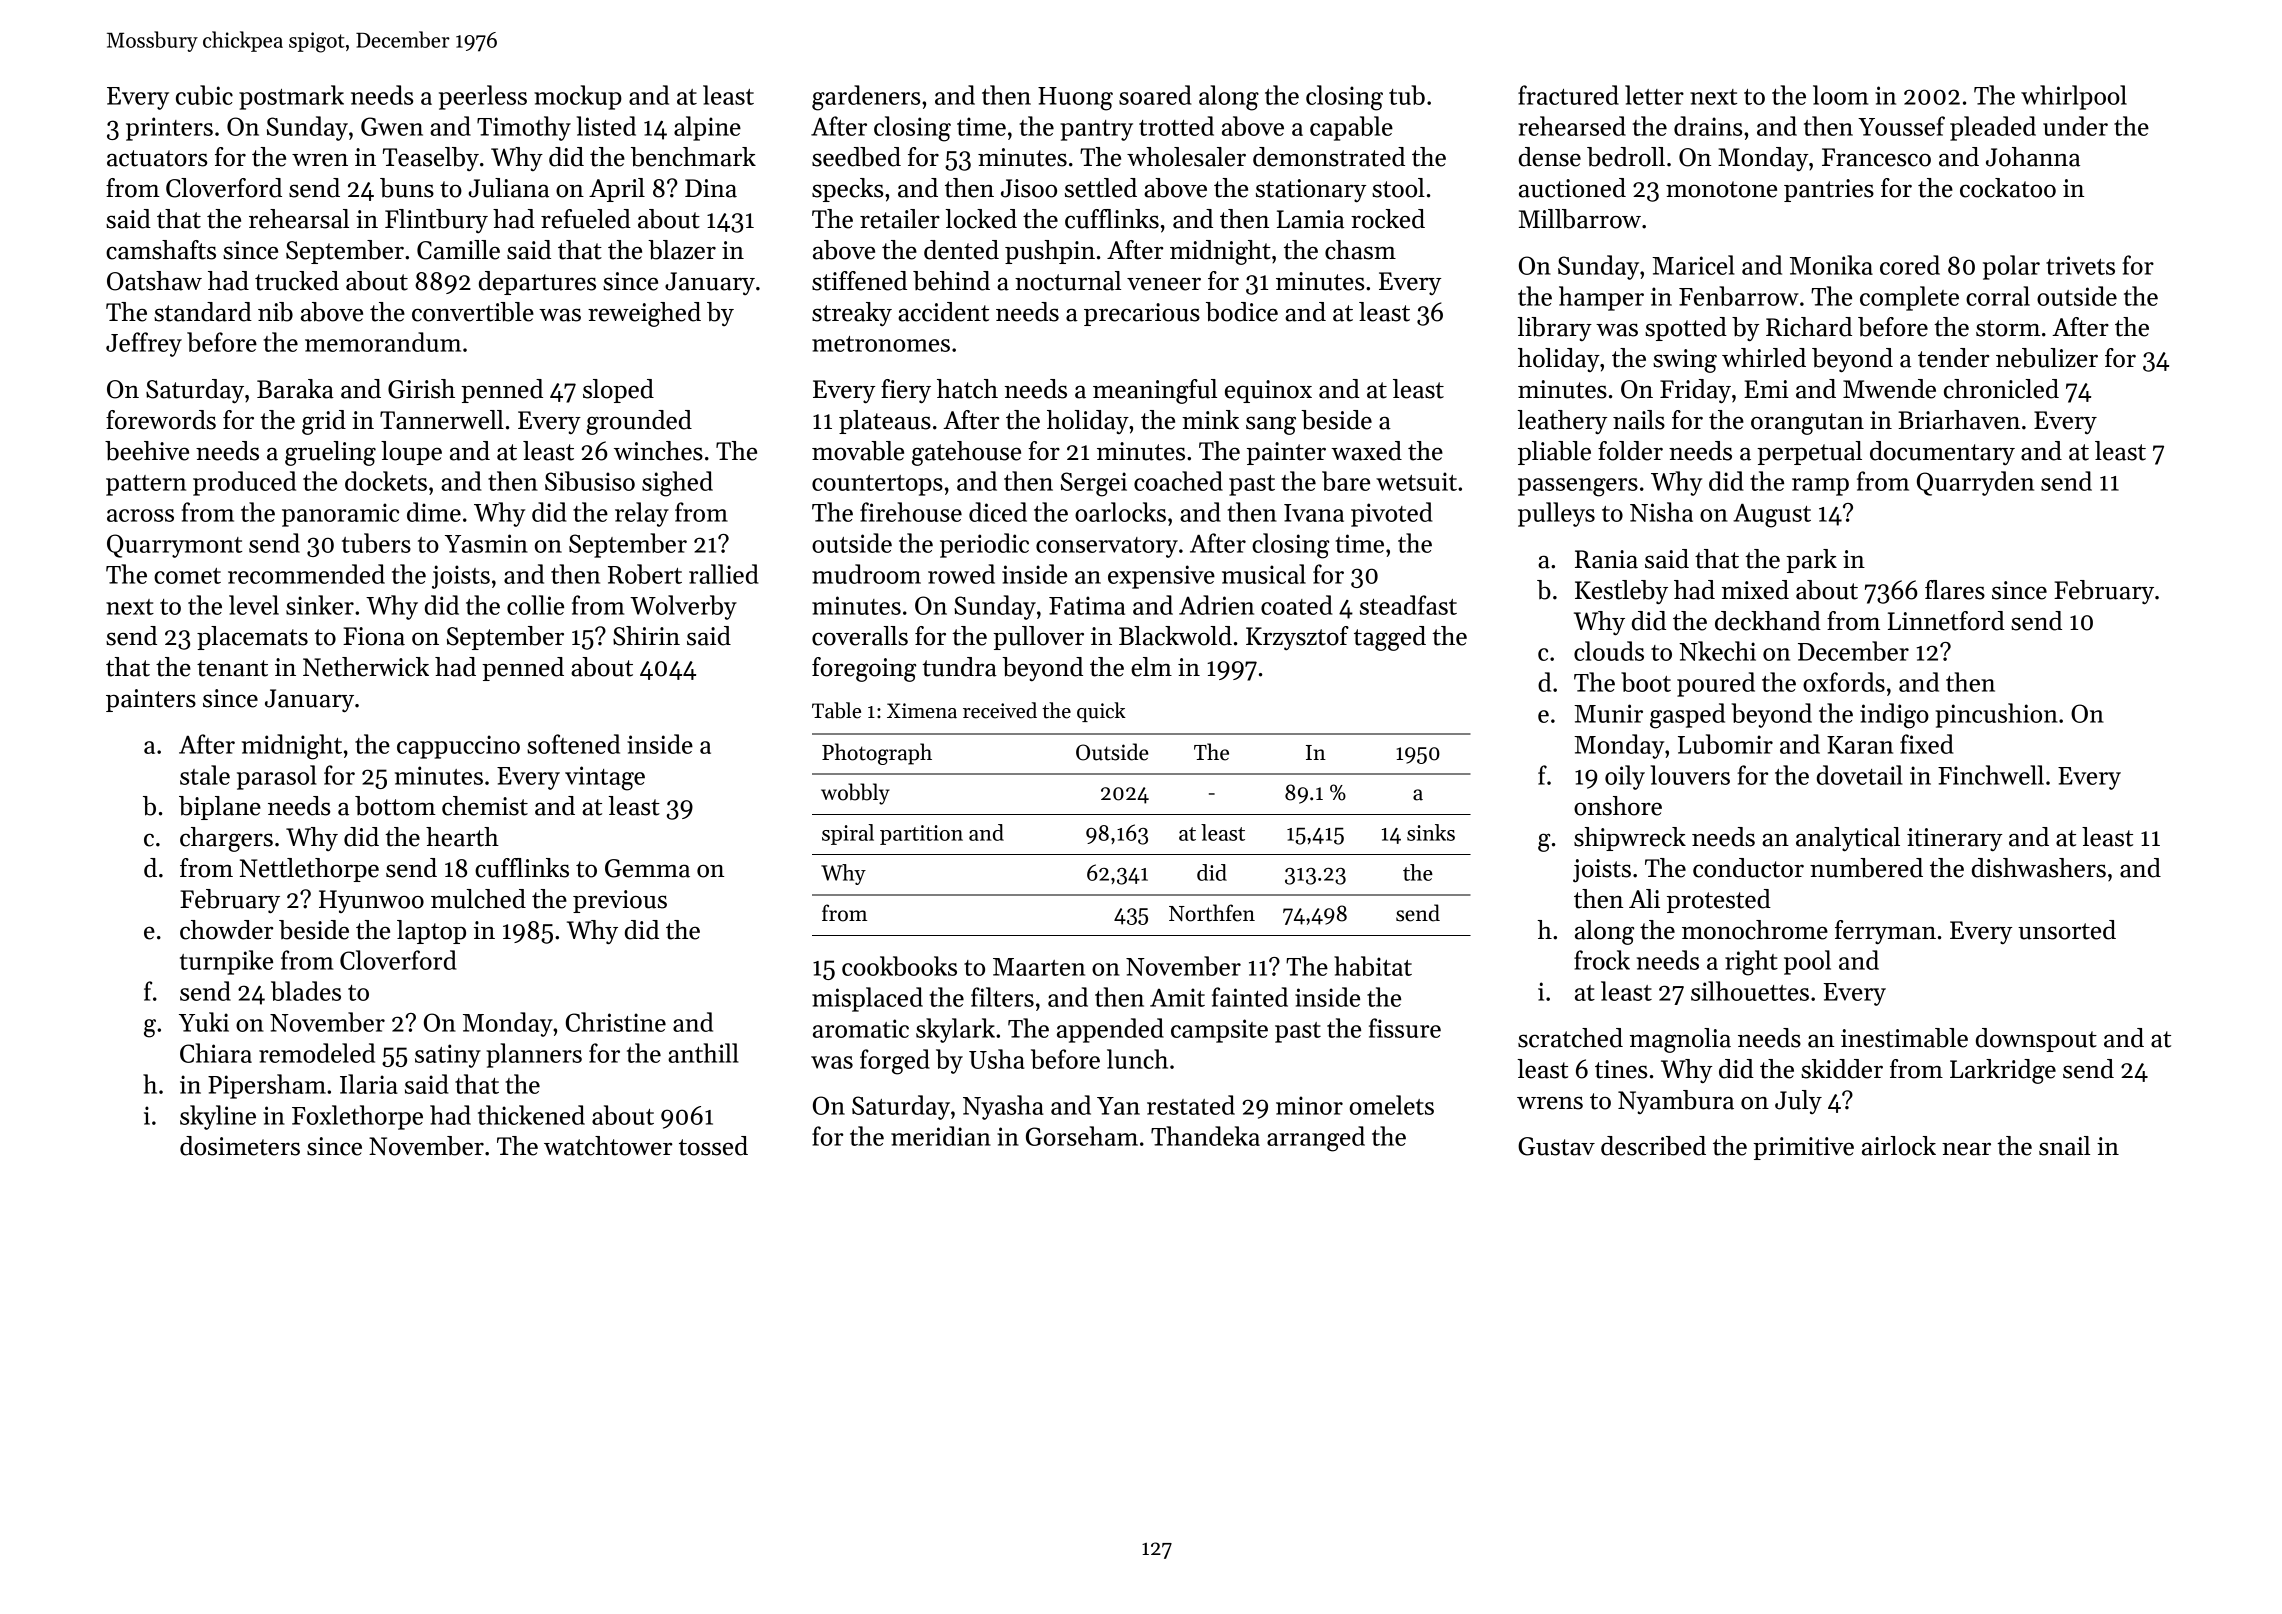 Image resolution: width=2282 pixels, height=1614 pixels. What do you see at coordinates (1608, 713) in the image?
I see `Munir` at bounding box center [1608, 713].
